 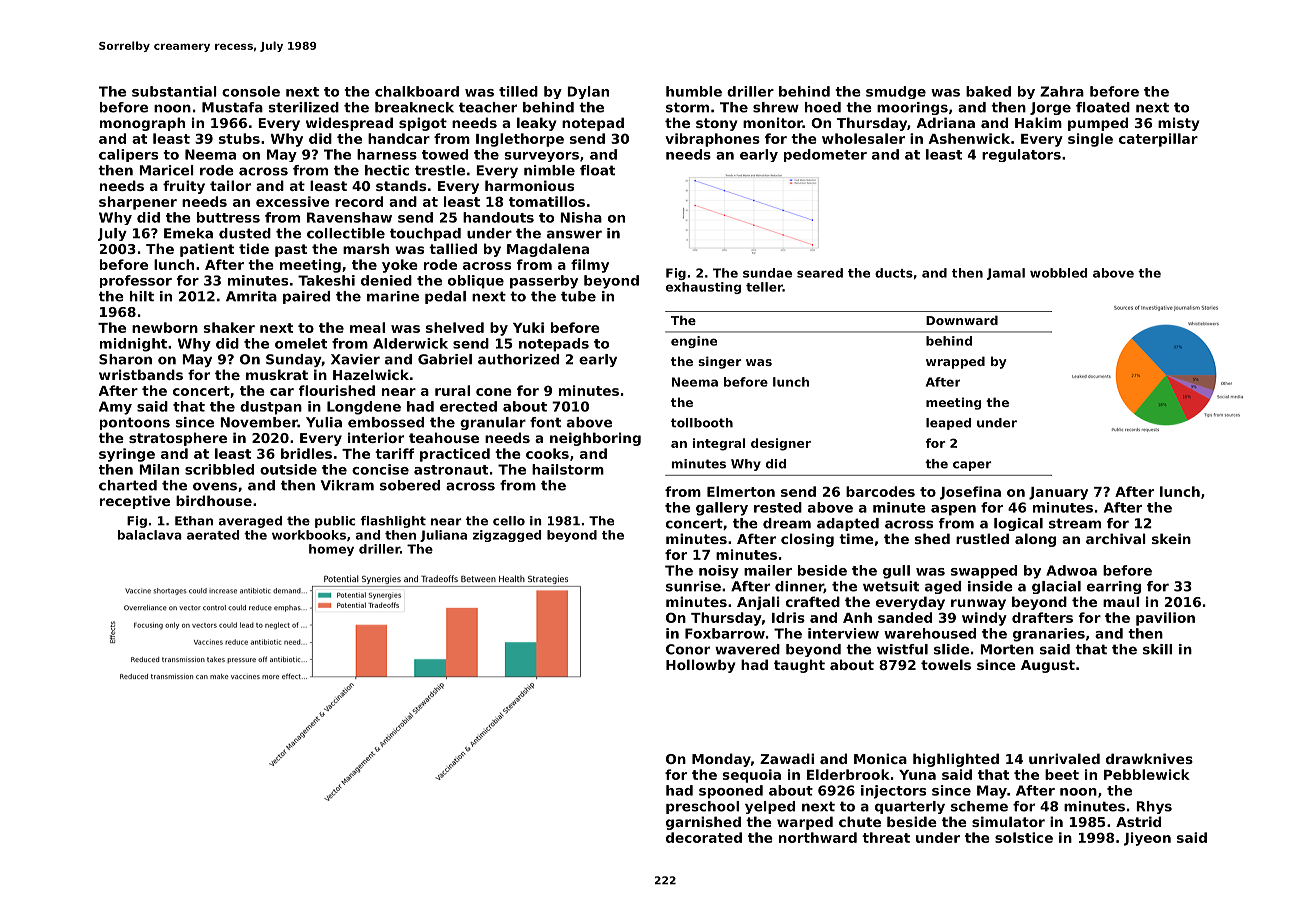 I want to click on decorated, so click(x=704, y=837).
